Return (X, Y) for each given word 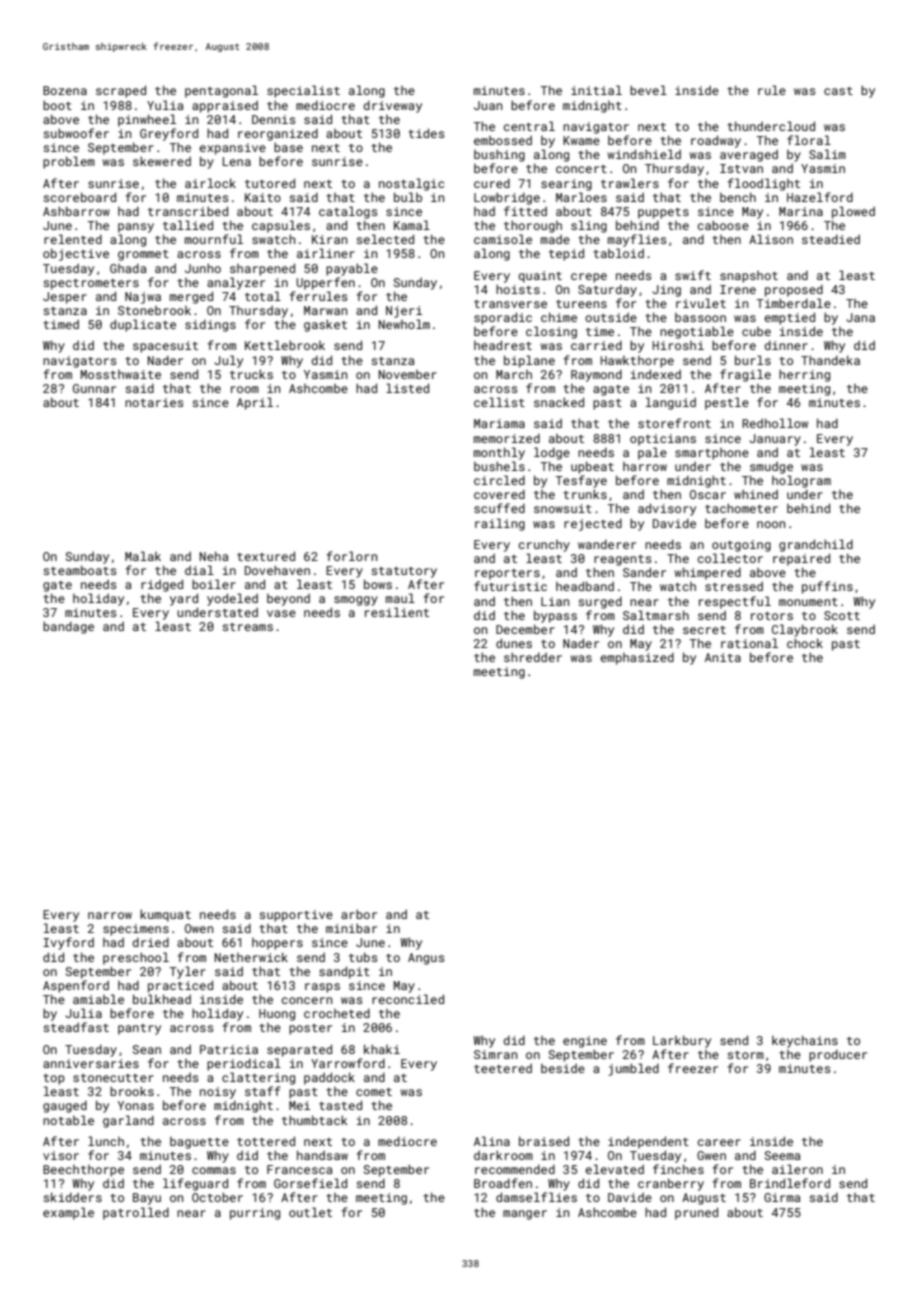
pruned (696, 1213)
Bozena (65, 90)
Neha (214, 556)
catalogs (348, 212)
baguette (199, 1143)
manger (525, 1215)
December (525, 629)
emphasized (637, 658)
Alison (771, 239)
